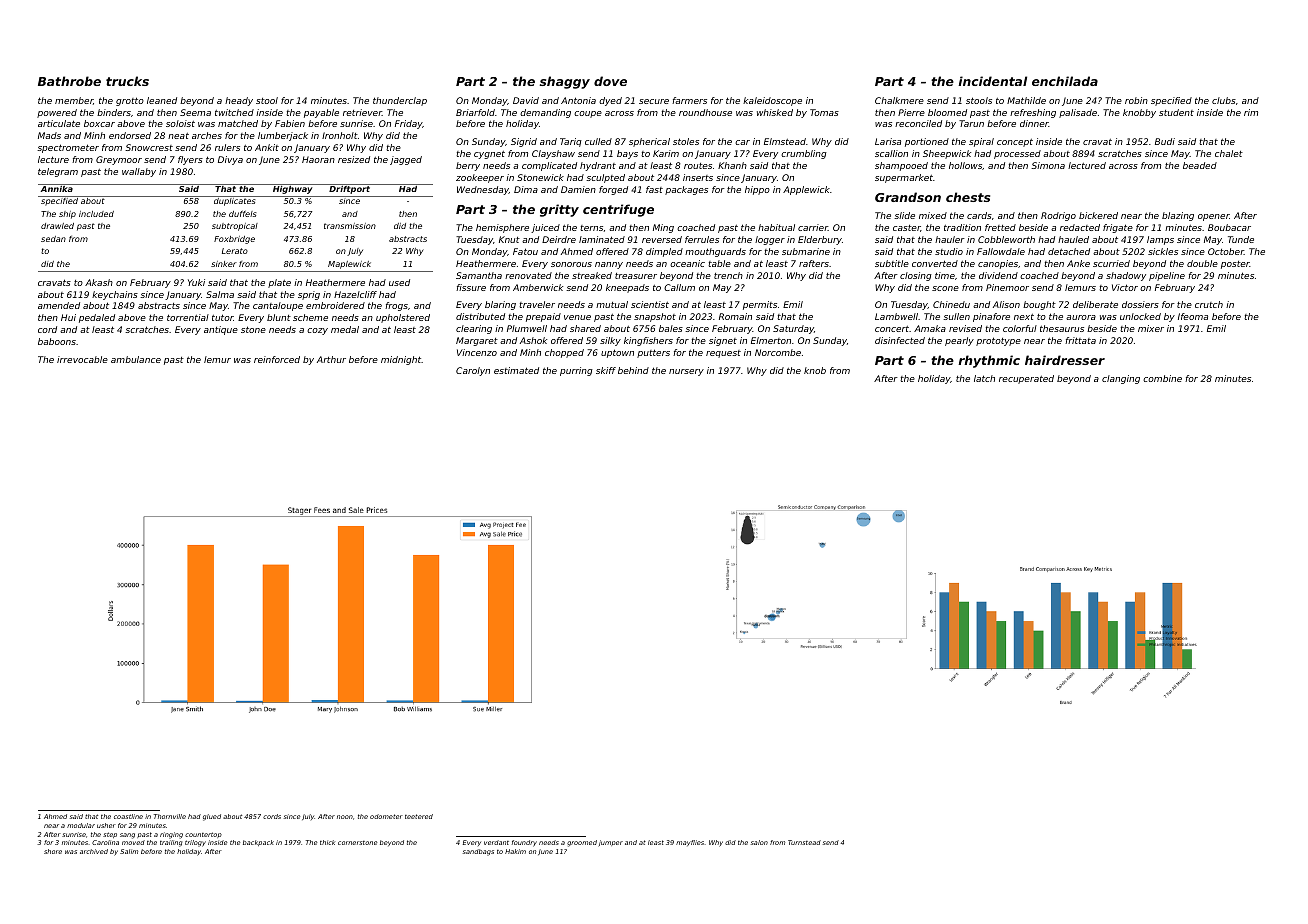  Describe the element at coordinates (1162, 378) in the screenshot. I see `combine` at that location.
